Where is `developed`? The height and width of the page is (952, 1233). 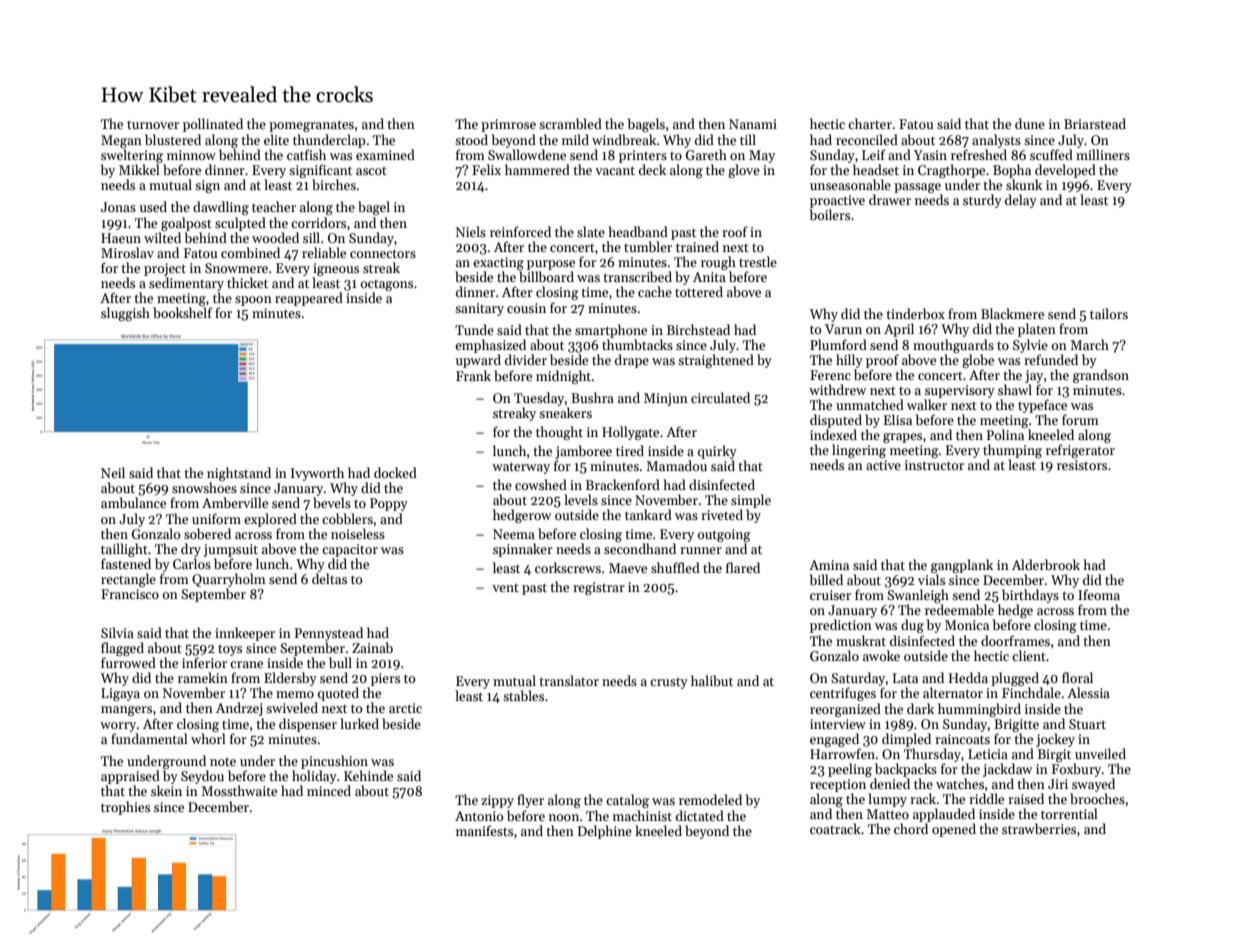 developed is located at coordinates (1065, 171).
